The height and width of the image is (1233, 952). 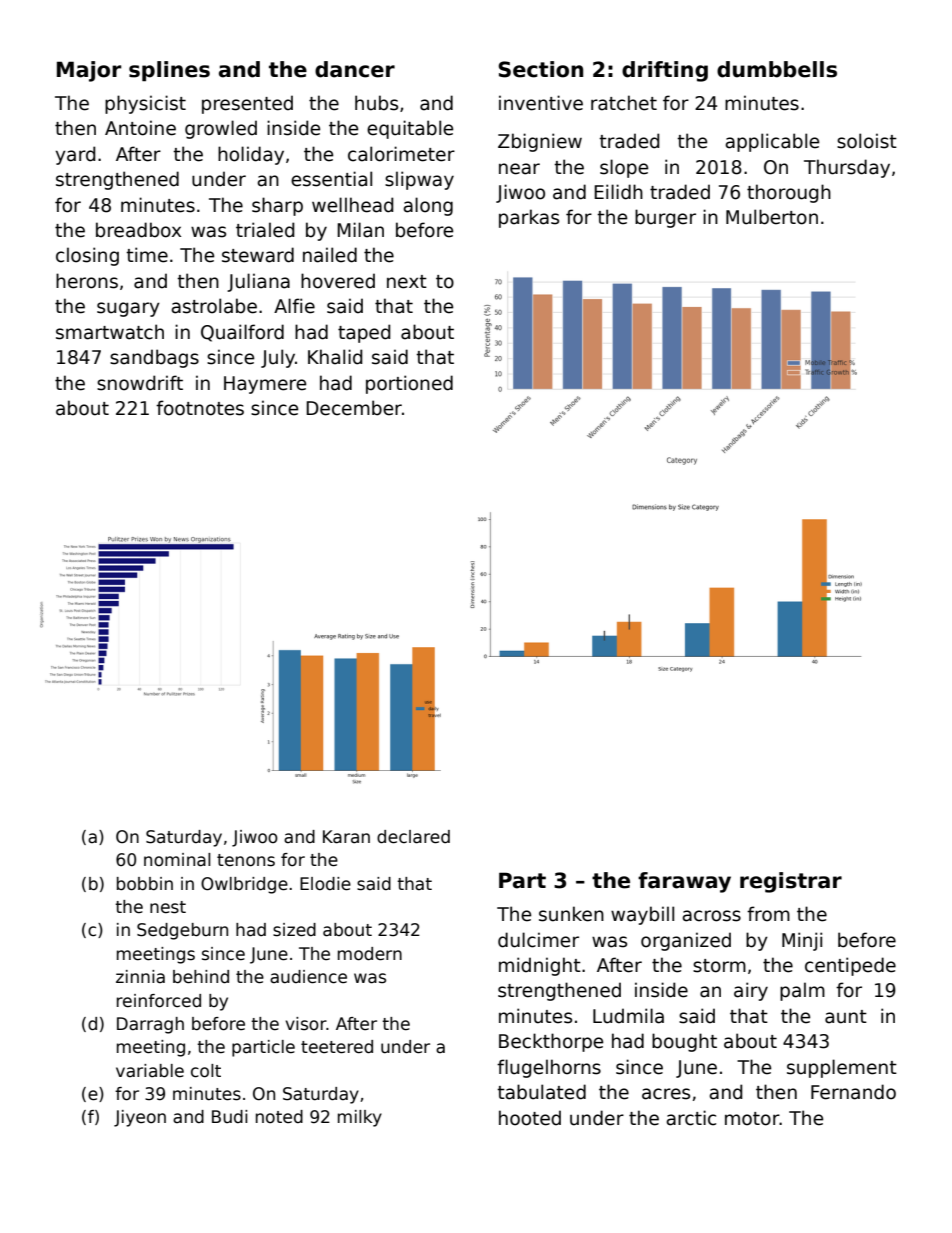 I want to click on Mulberton, so click(x=772, y=217).
